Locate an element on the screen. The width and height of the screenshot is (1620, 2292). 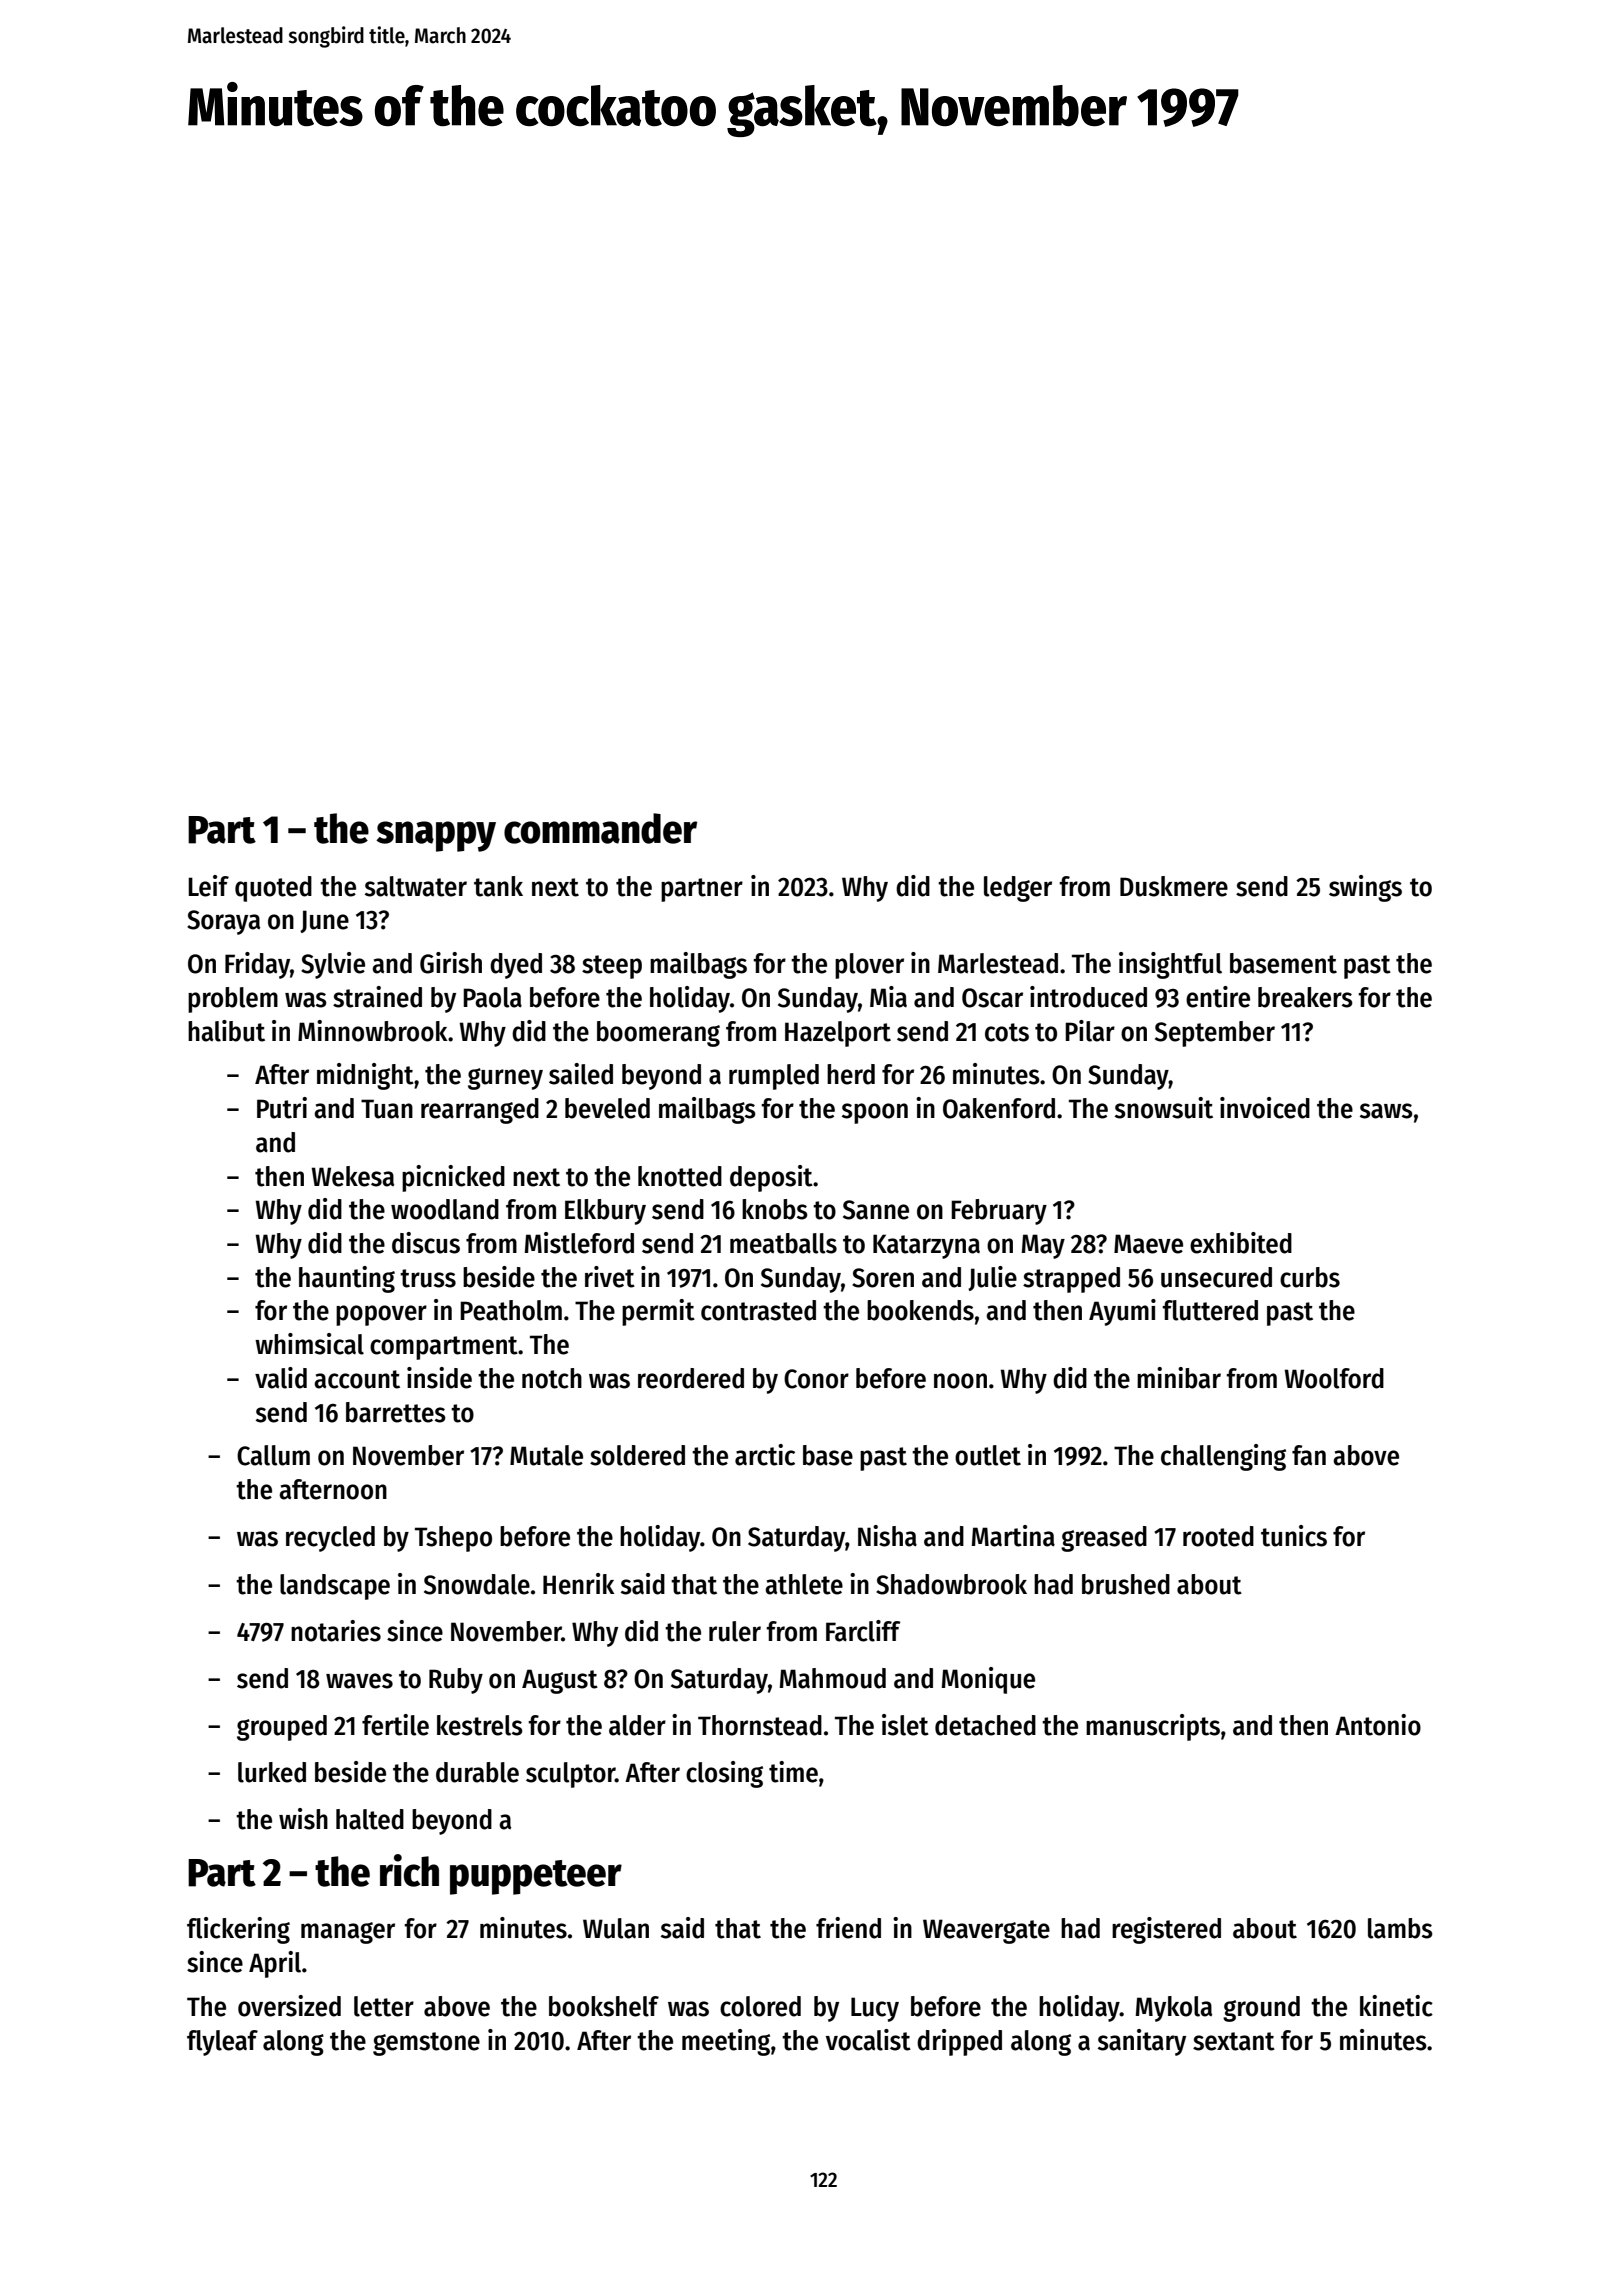
June is located at coordinates (324, 921).
